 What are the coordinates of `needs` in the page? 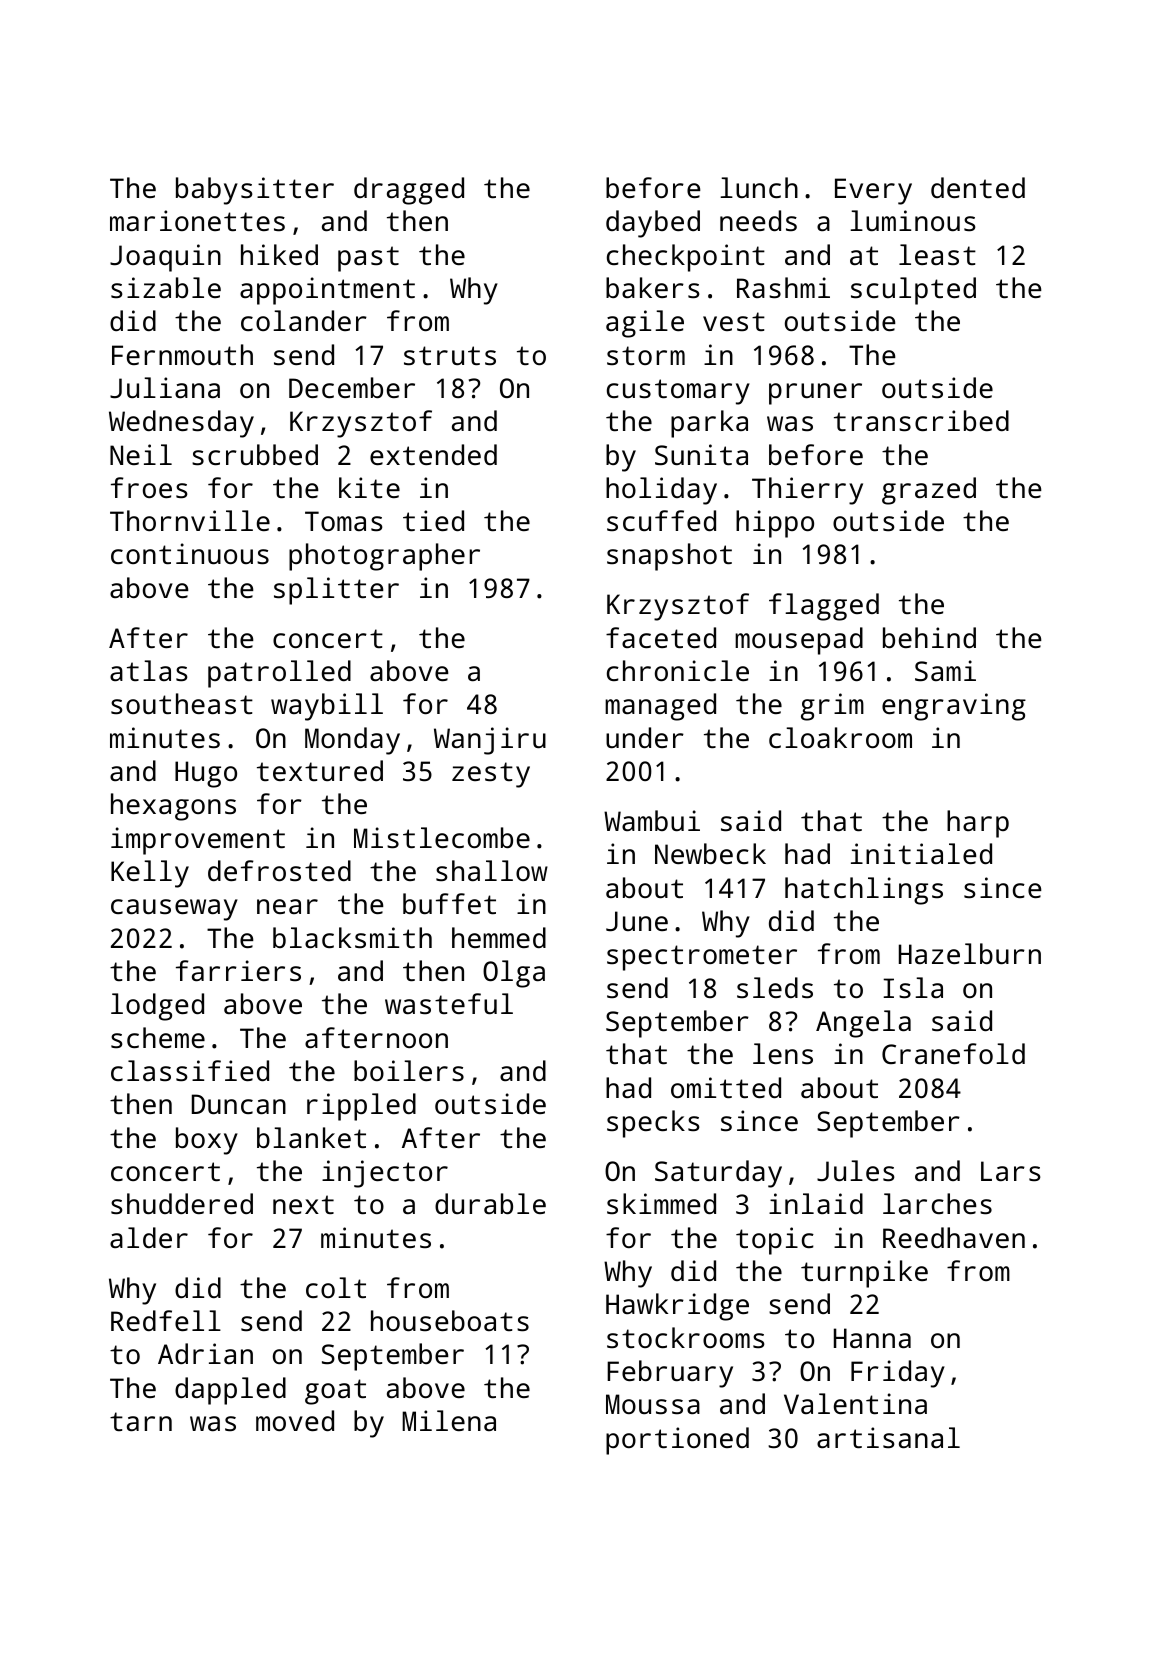 It's located at (758, 221).
